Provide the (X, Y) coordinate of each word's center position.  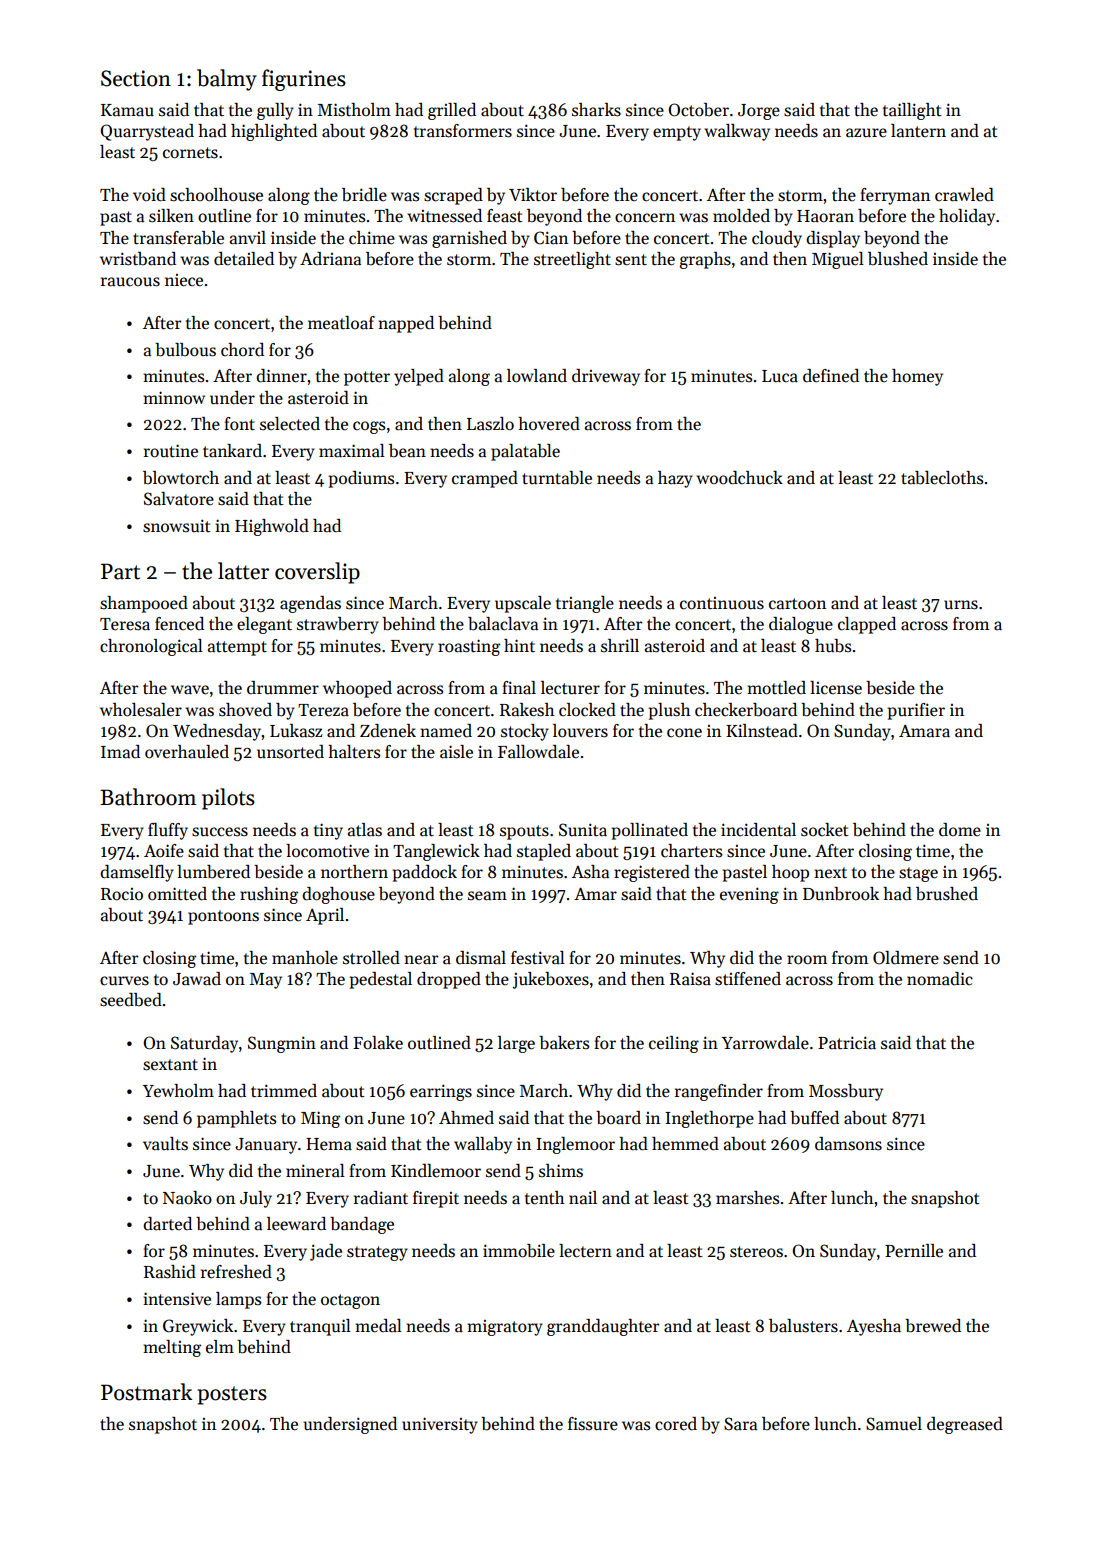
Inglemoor (575, 1145)
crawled (964, 195)
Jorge (759, 112)
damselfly (137, 873)
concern (645, 218)
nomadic (940, 979)
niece (184, 280)
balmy (227, 80)
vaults (165, 1144)
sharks (596, 110)
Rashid (170, 1272)
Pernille (914, 1251)
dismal (481, 958)
